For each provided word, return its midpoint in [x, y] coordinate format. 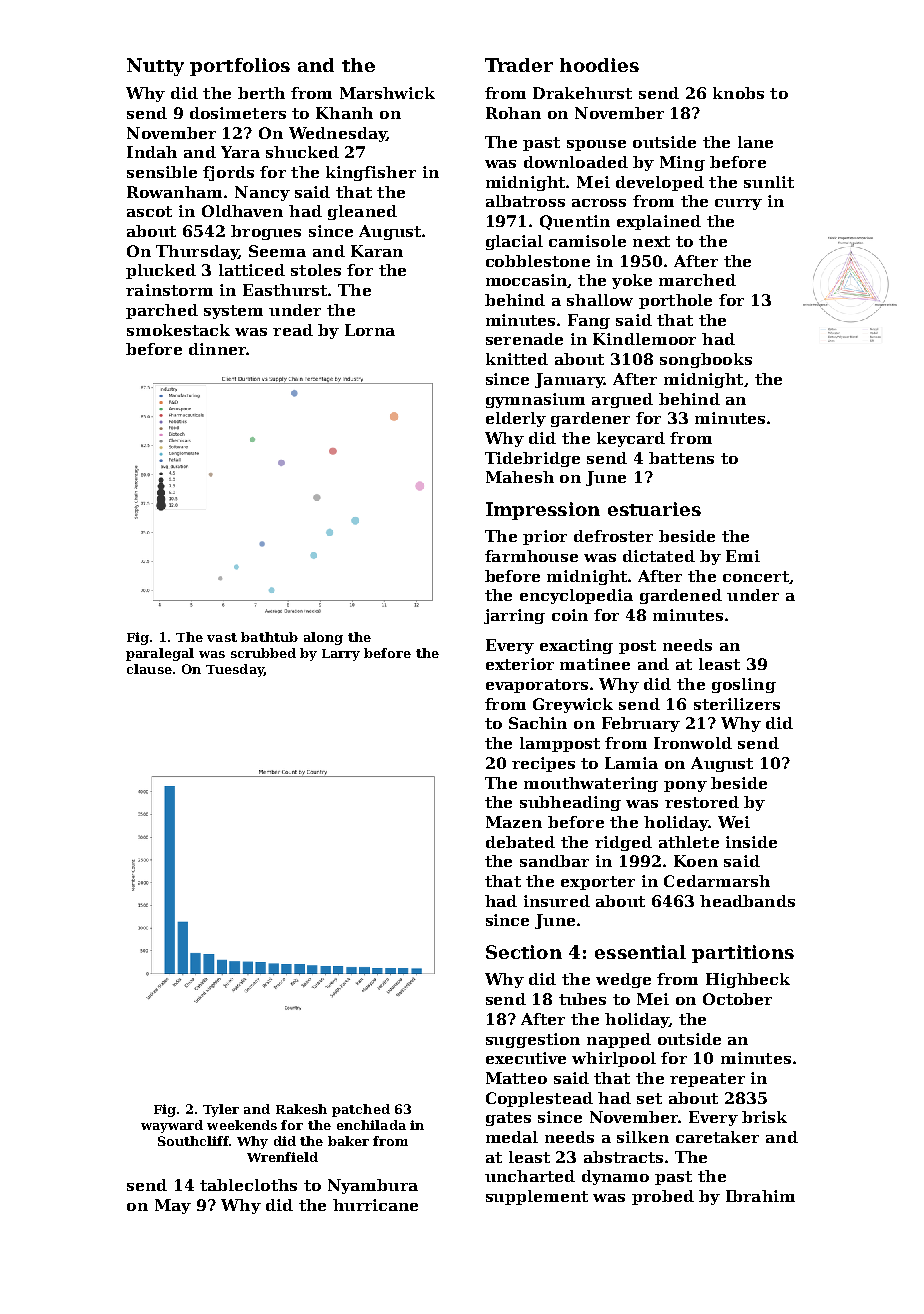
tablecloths [248, 1185]
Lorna [370, 330]
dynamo [615, 1177]
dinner [217, 349]
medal [512, 1137]
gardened [681, 596]
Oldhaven [242, 211]
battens [681, 458]
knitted [517, 359]
